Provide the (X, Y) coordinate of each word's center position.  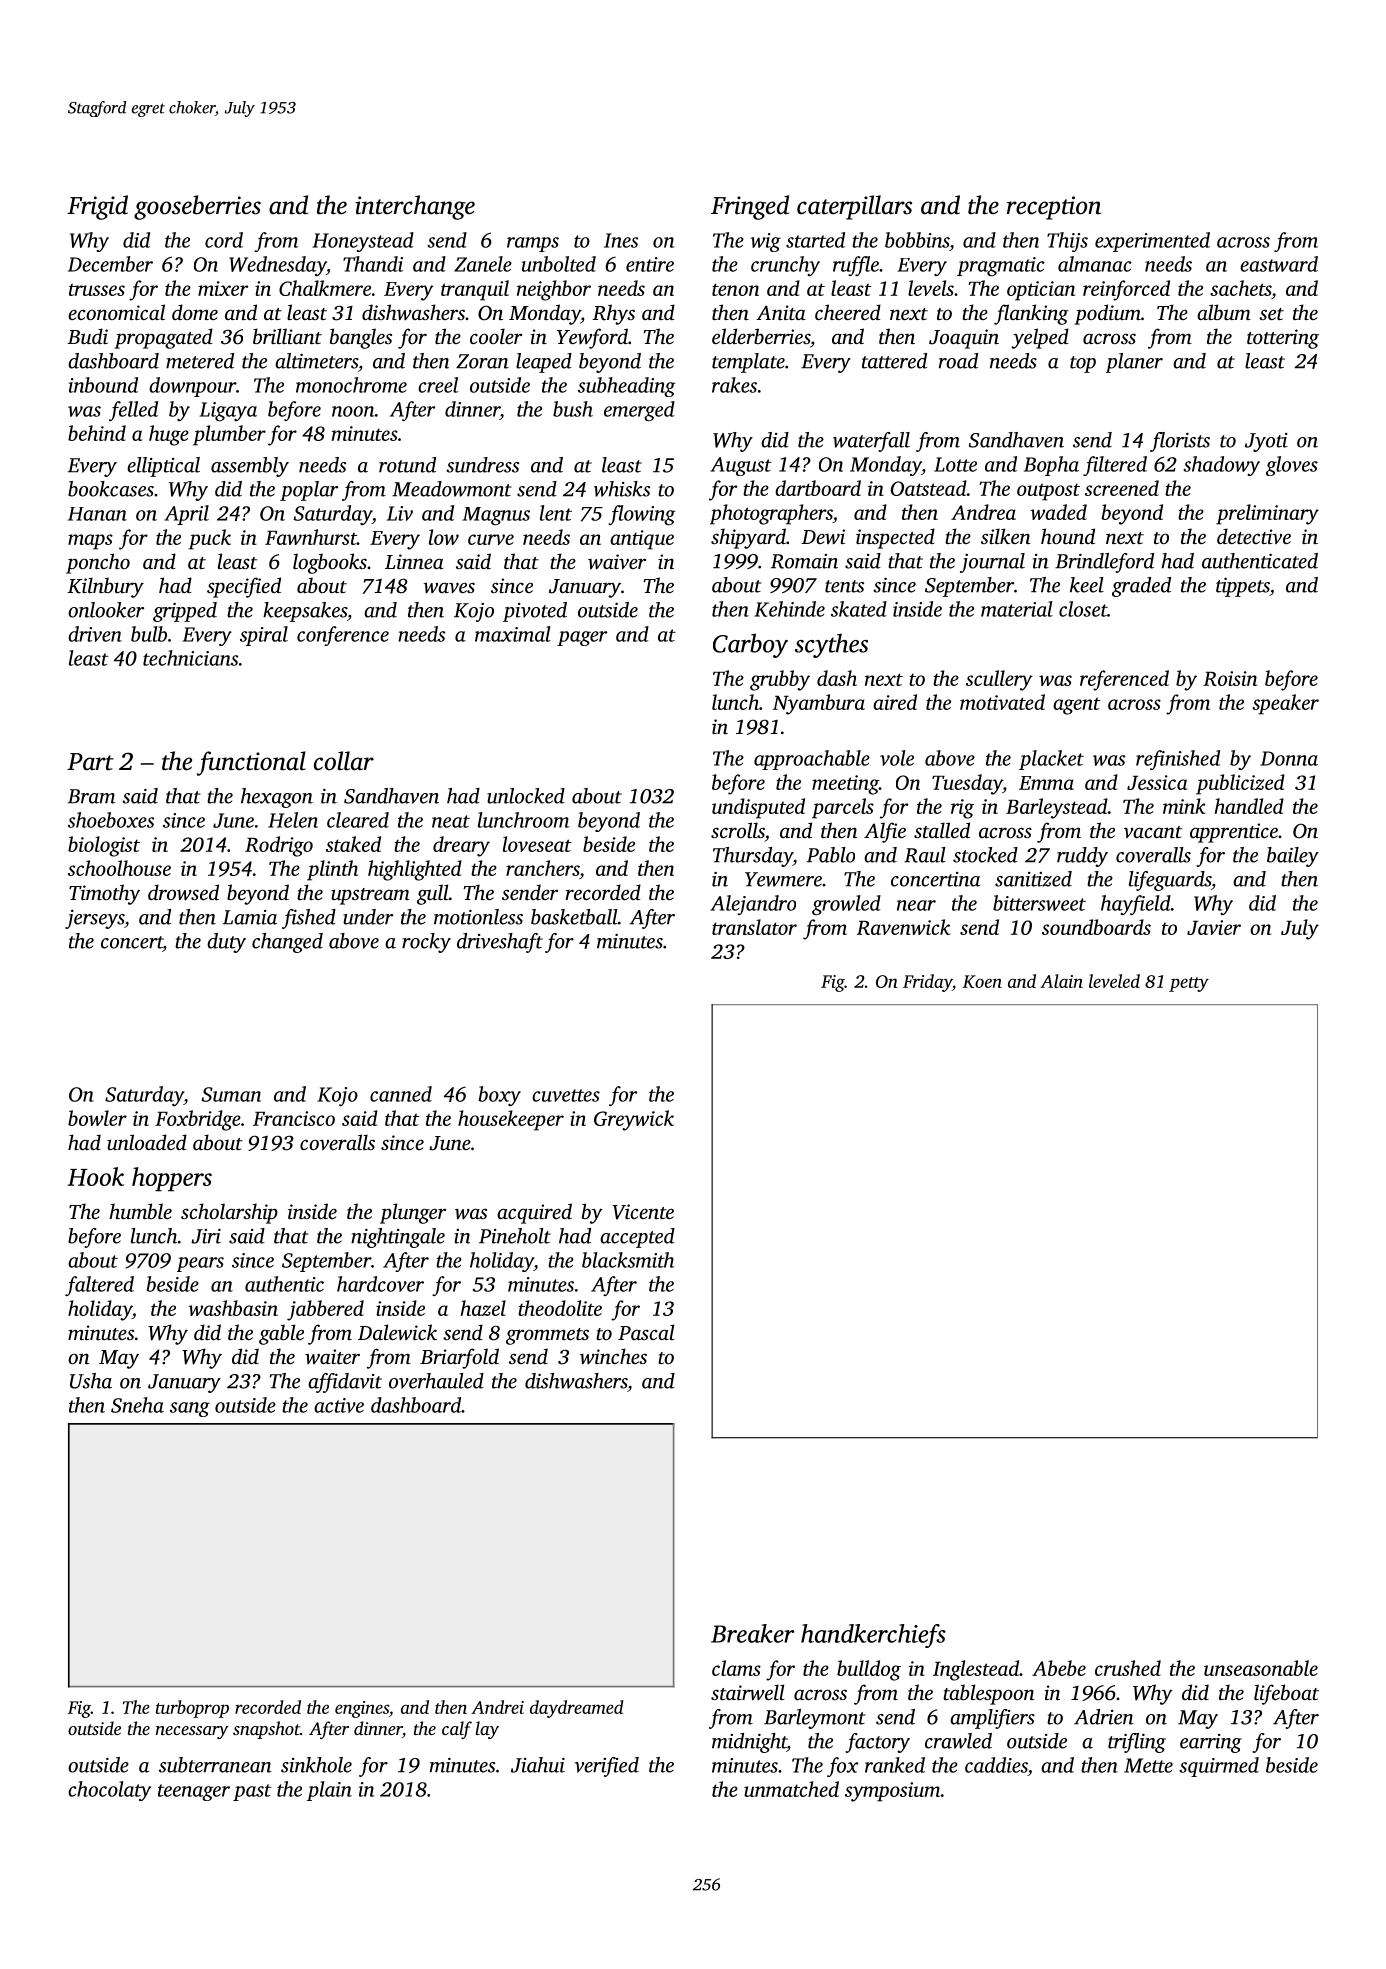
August (741, 466)
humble (140, 1211)
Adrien (1104, 1717)
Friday (927, 983)
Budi (87, 336)
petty (1189, 984)
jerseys (94, 919)
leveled (1114, 981)
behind (97, 433)
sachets (1240, 288)
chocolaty (109, 1791)
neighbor (554, 290)
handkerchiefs (873, 1636)
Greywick (634, 1120)
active (339, 1405)
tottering (1283, 339)
